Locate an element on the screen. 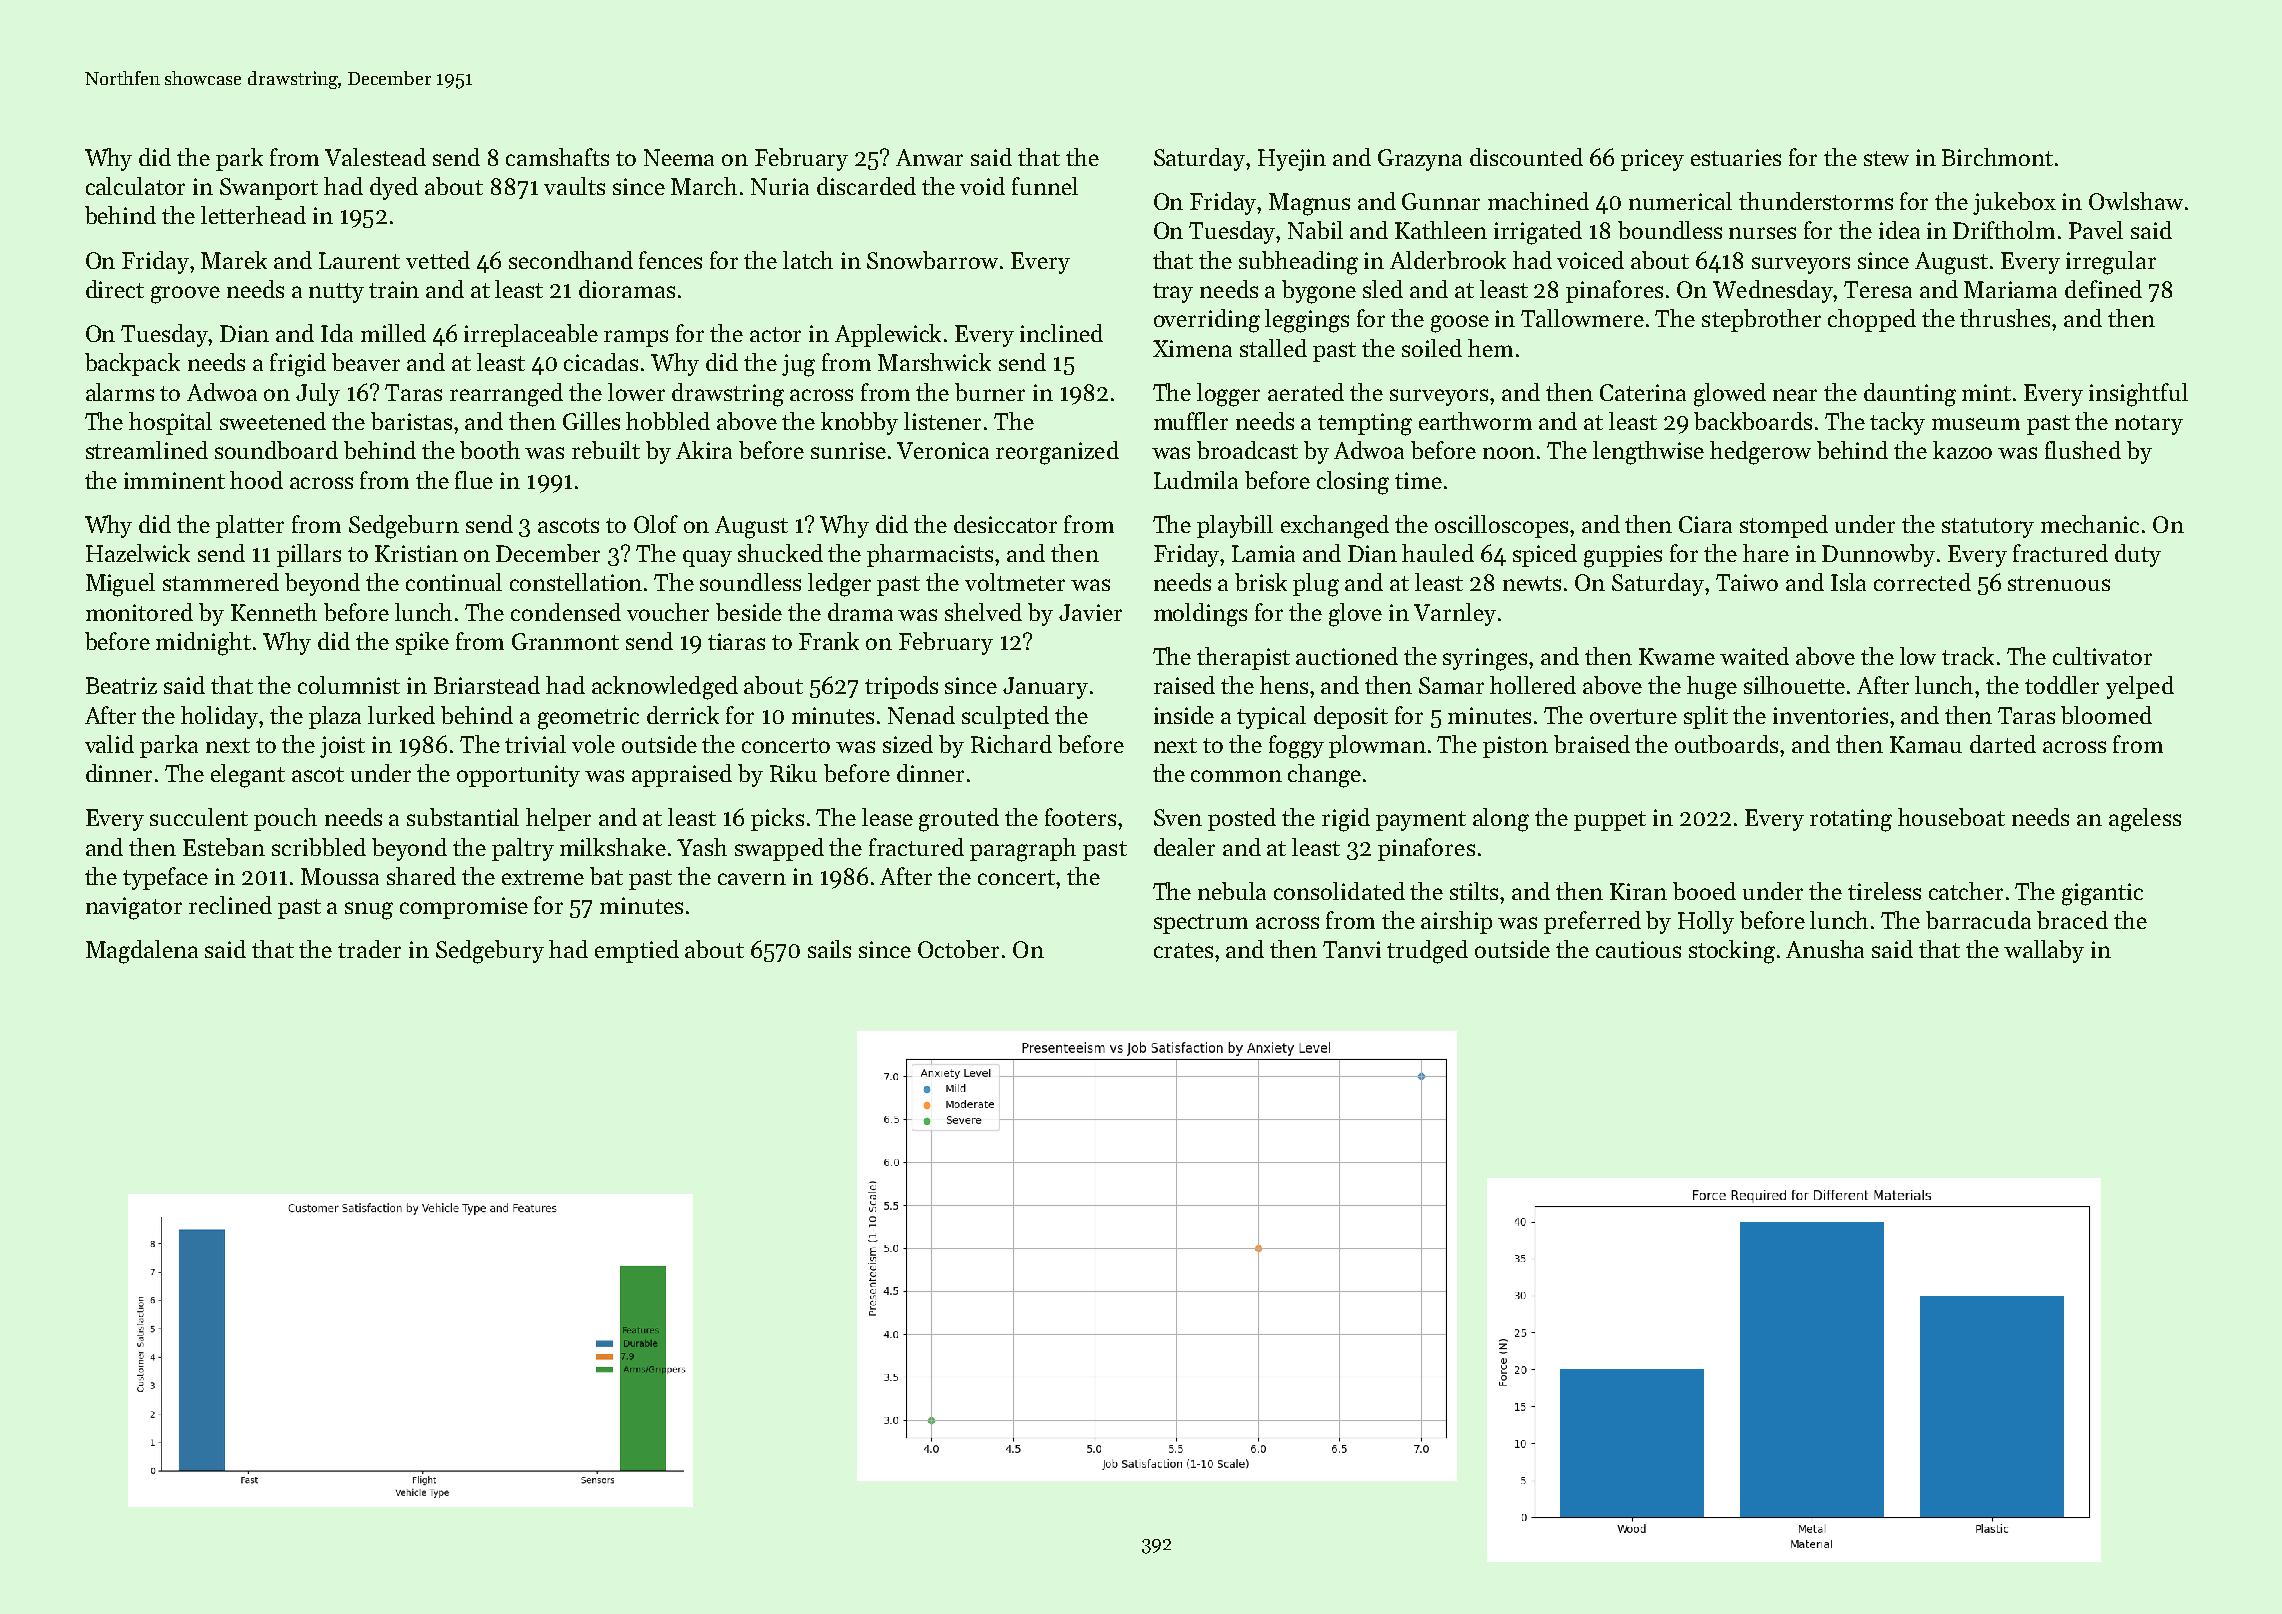  latch is located at coordinates (808, 260).
